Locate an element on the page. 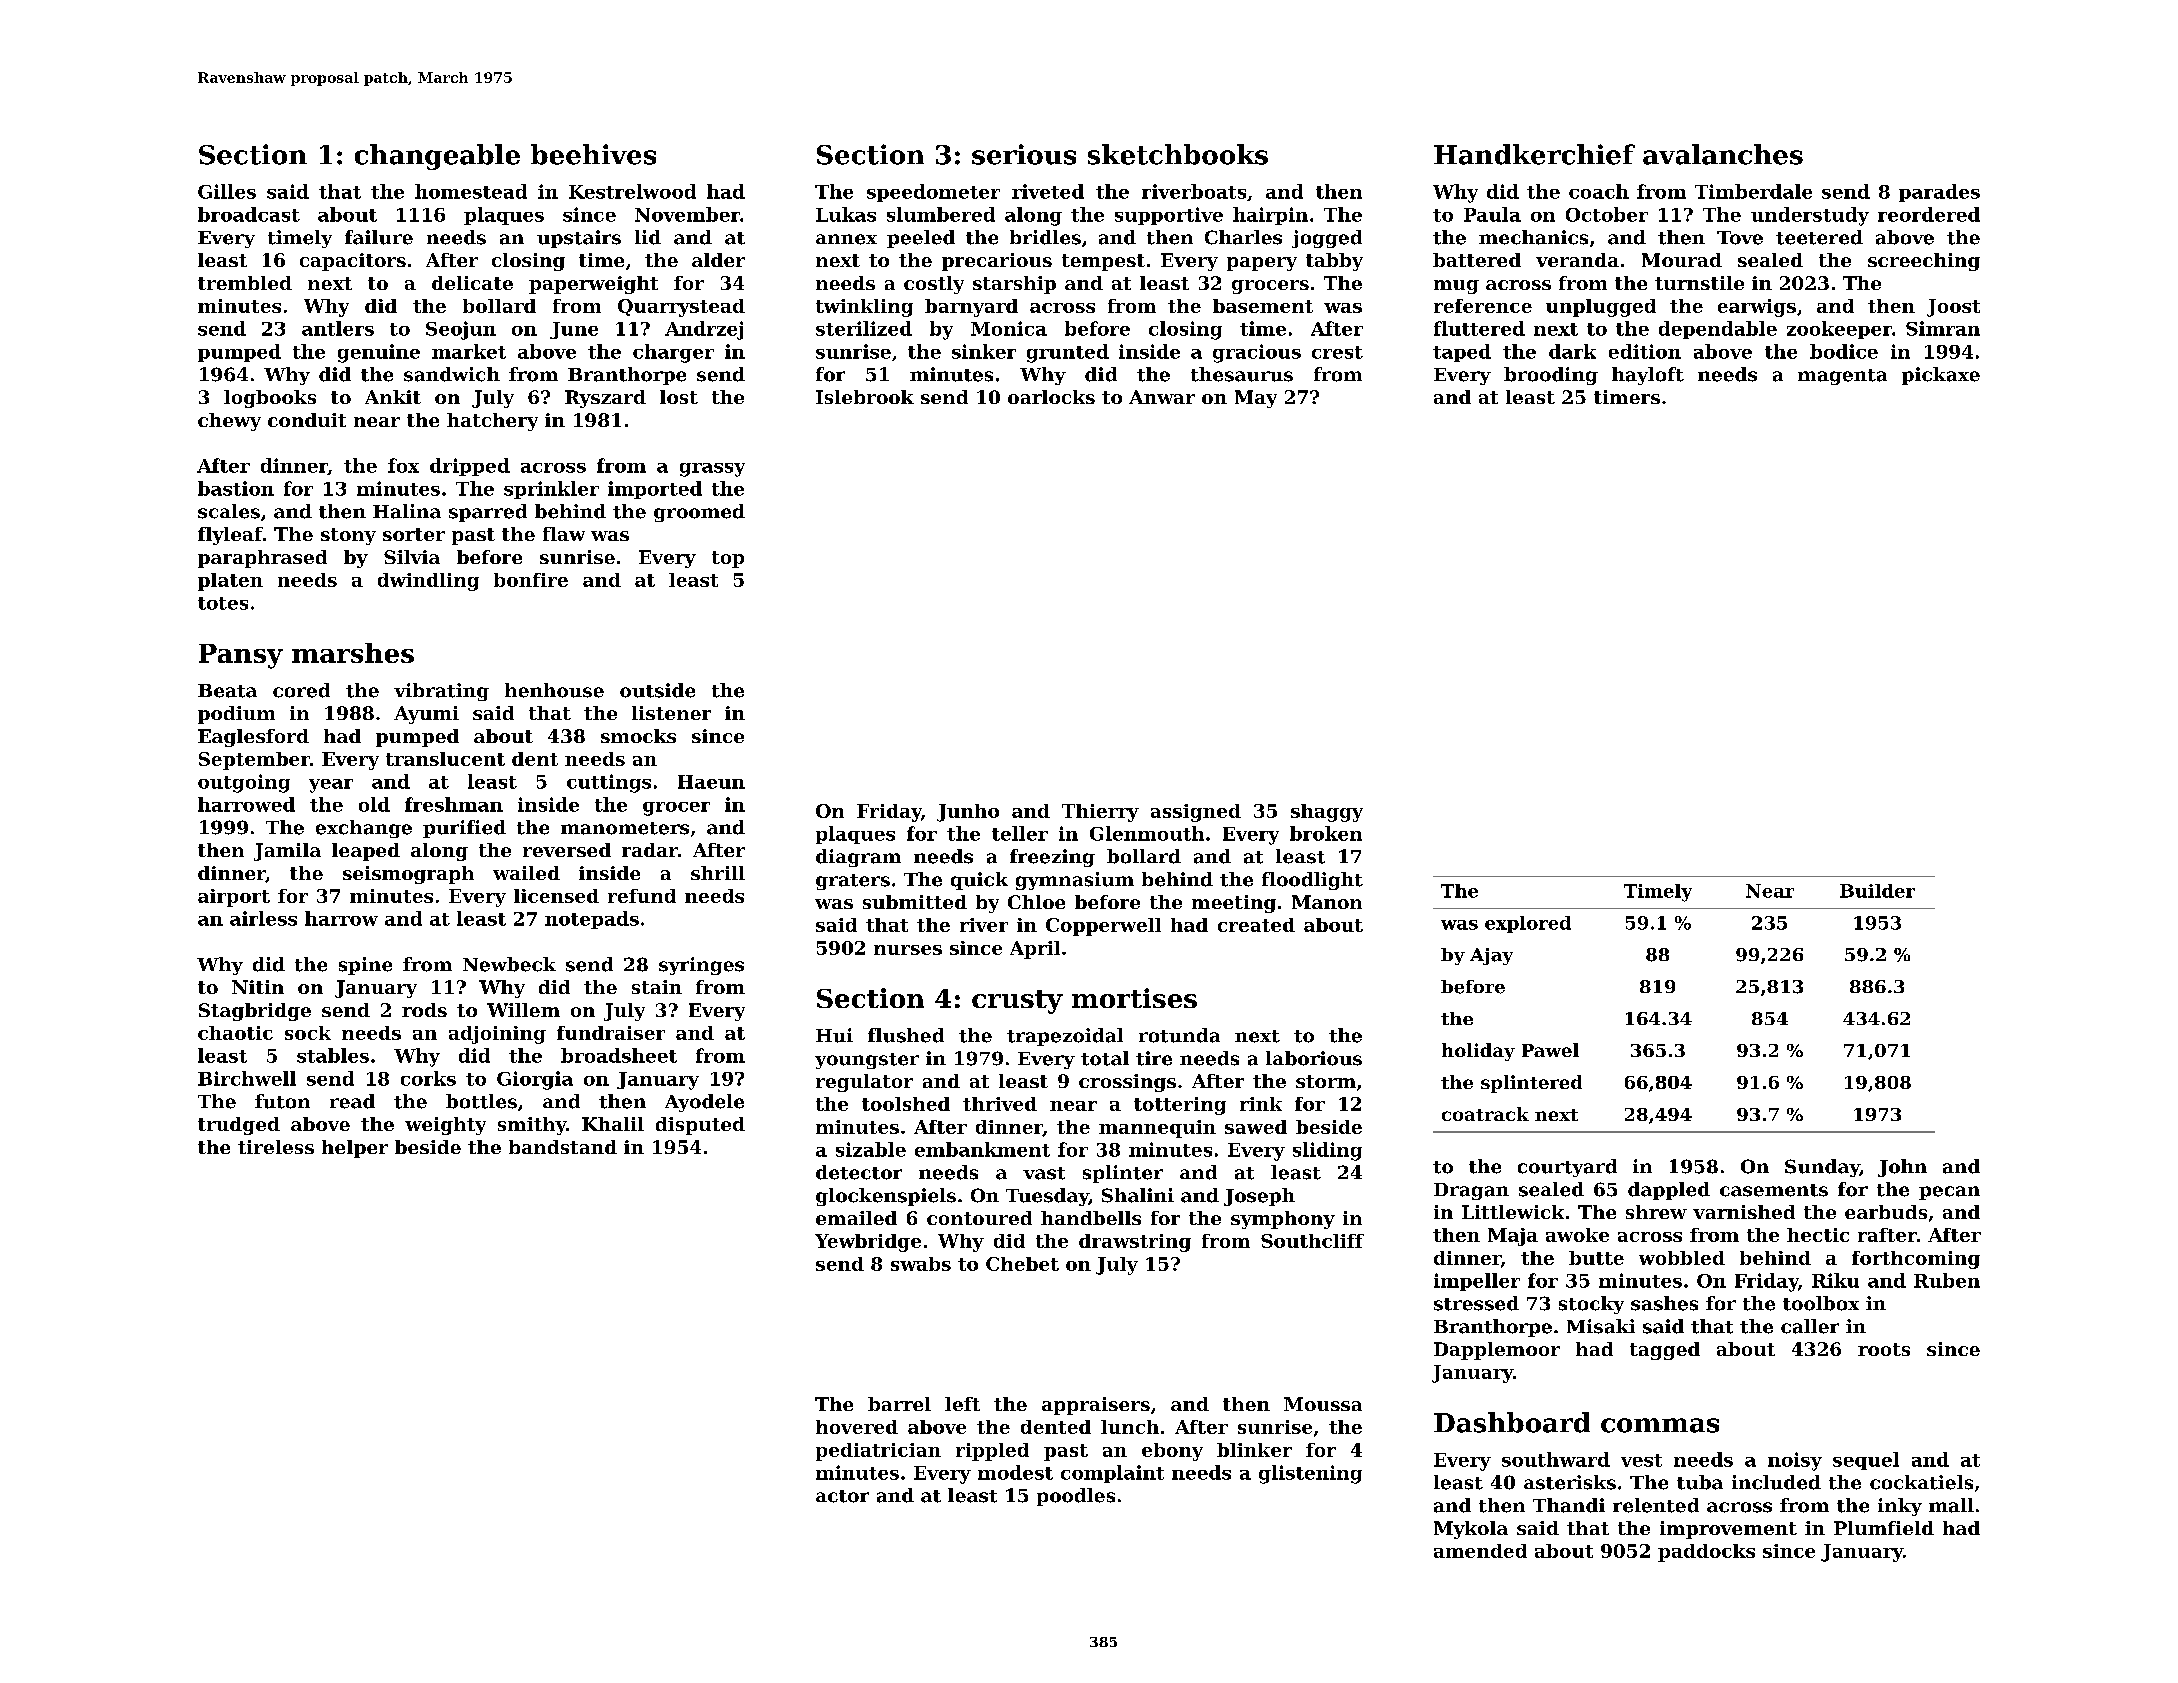  trudged is located at coordinates (239, 1126).
